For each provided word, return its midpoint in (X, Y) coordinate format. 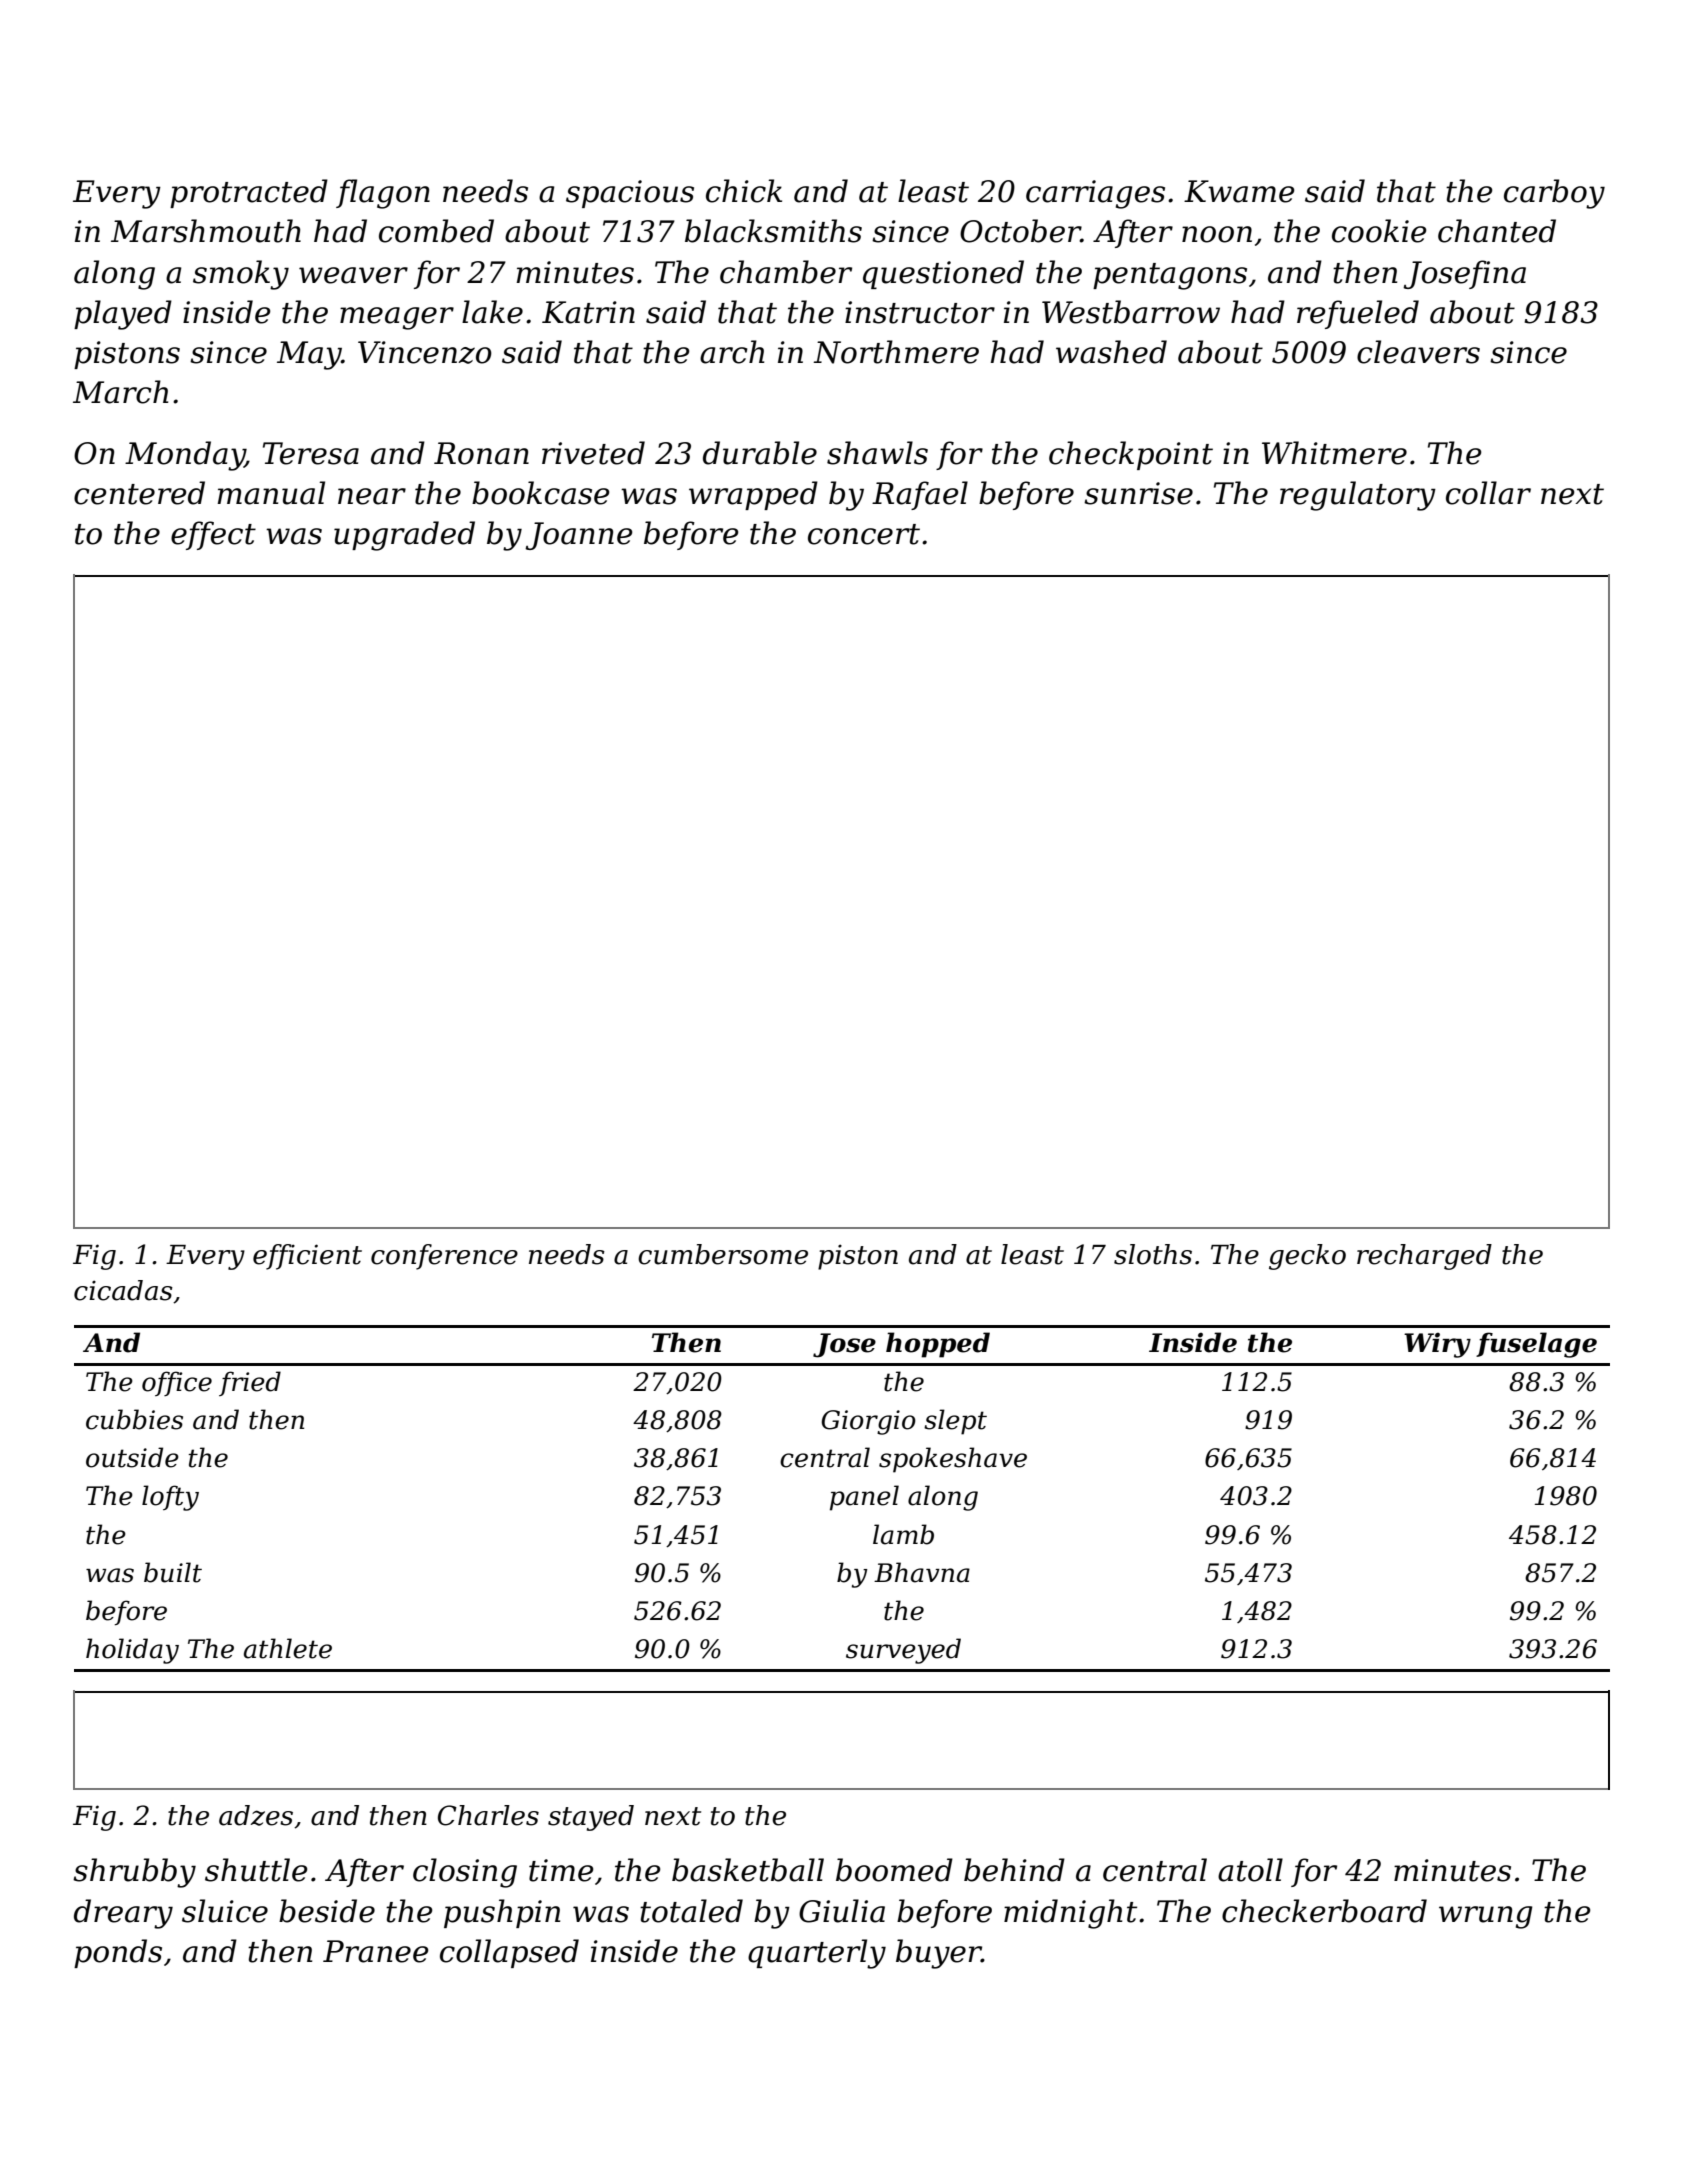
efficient (307, 1257)
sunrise (1138, 493)
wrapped (753, 495)
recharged (1424, 1257)
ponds (118, 1953)
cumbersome (723, 1254)
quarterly (817, 1954)
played (123, 315)
